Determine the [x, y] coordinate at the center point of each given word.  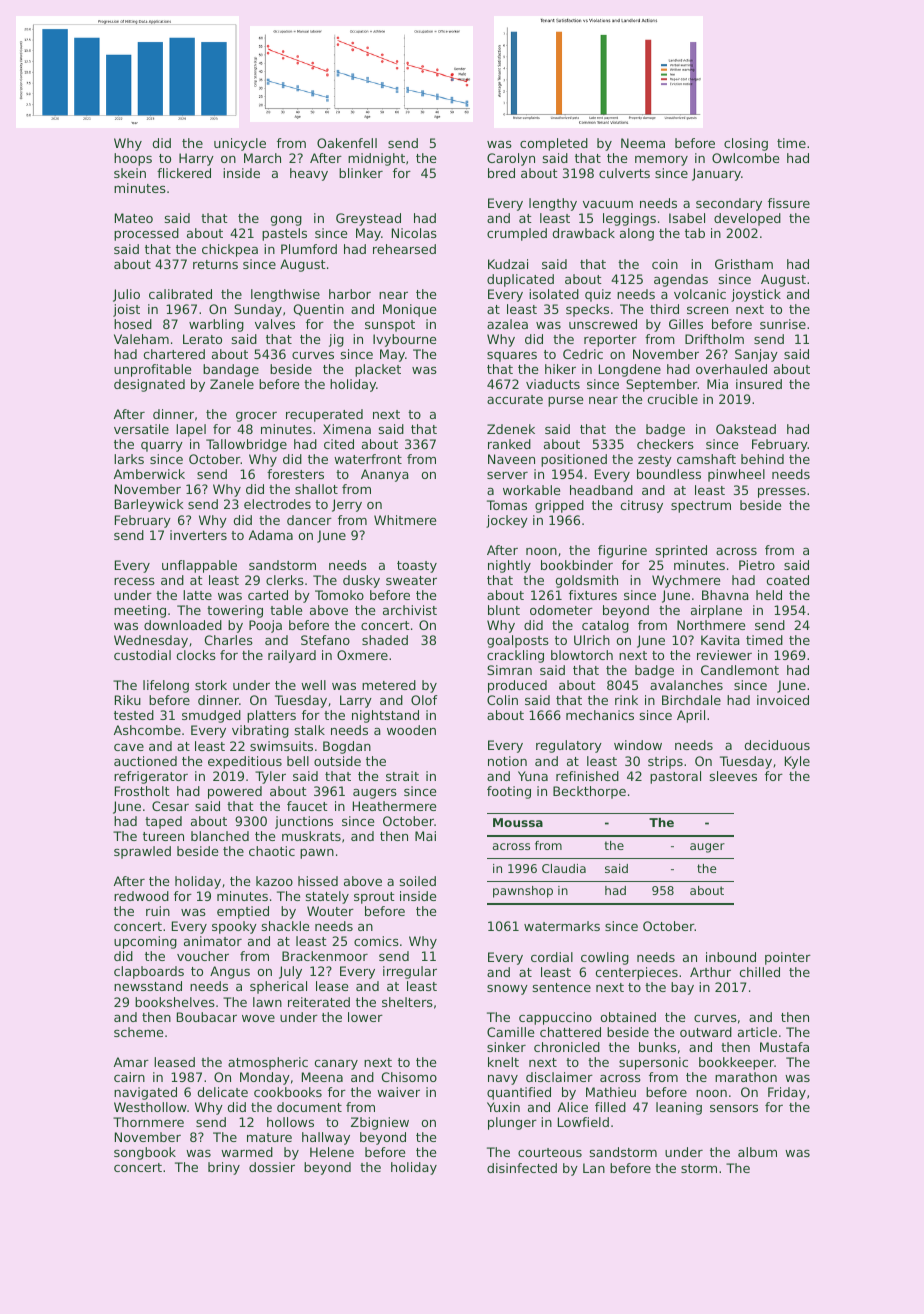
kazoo [274, 881]
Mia [717, 384]
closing [746, 144]
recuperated [324, 415]
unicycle [240, 144]
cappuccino [555, 1018]
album [757, 1152]
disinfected [522, 1168]
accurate [515, 399]
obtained [628, 1017]
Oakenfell [347, 143]
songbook [145, 1153]
